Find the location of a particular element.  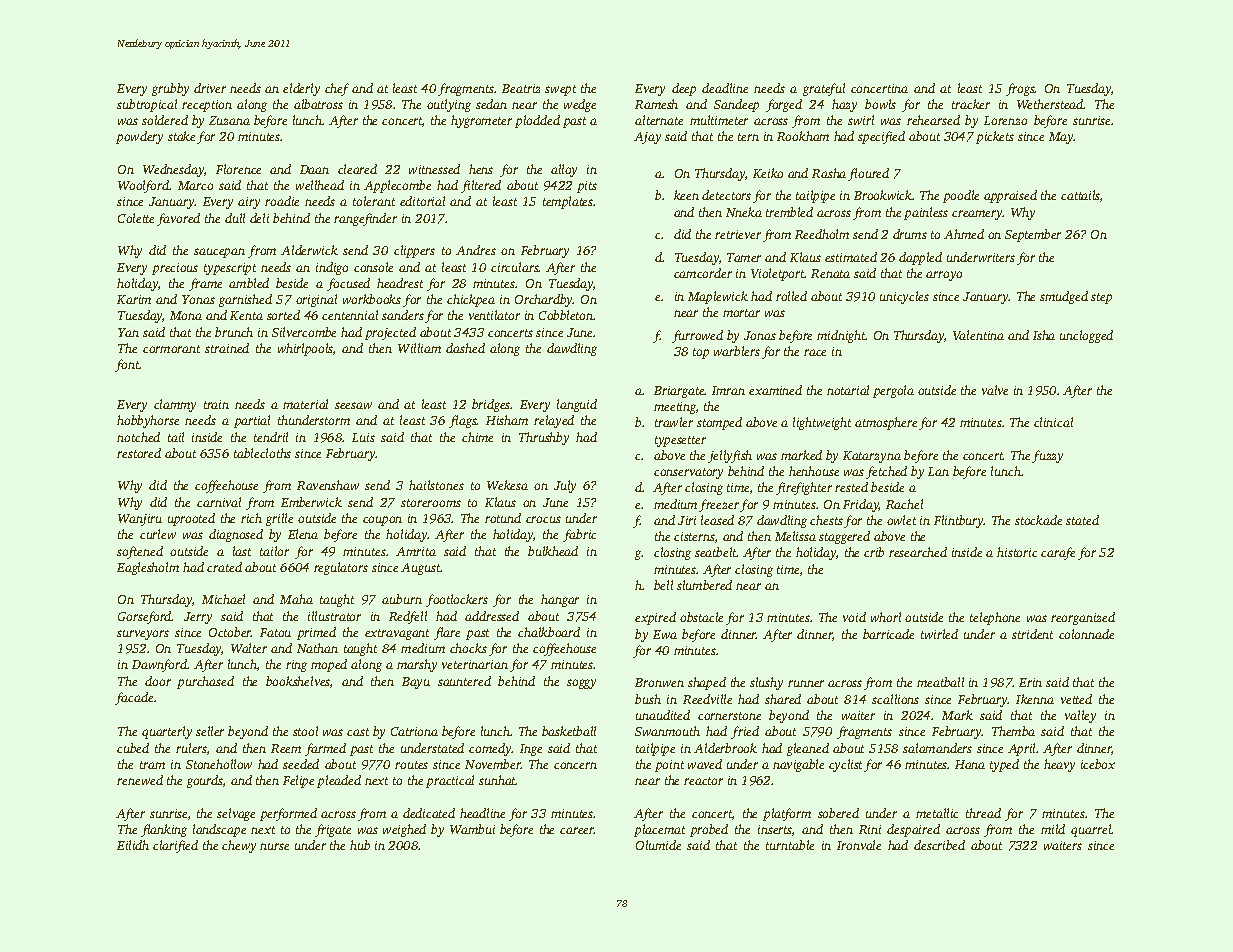

platform is located at coordinates (787, 814).
